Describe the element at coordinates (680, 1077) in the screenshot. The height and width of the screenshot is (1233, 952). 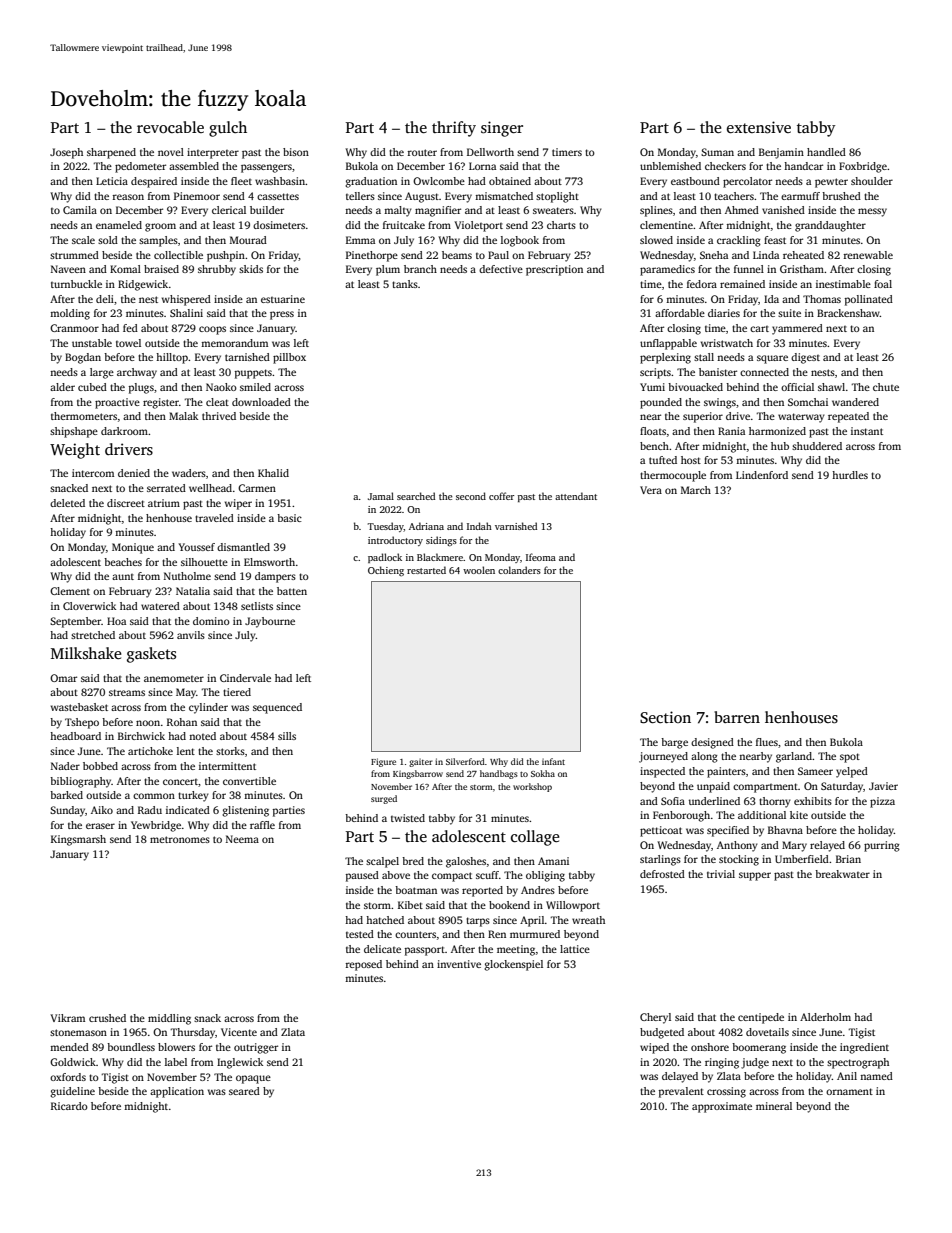
I see `delayed` at that location.
